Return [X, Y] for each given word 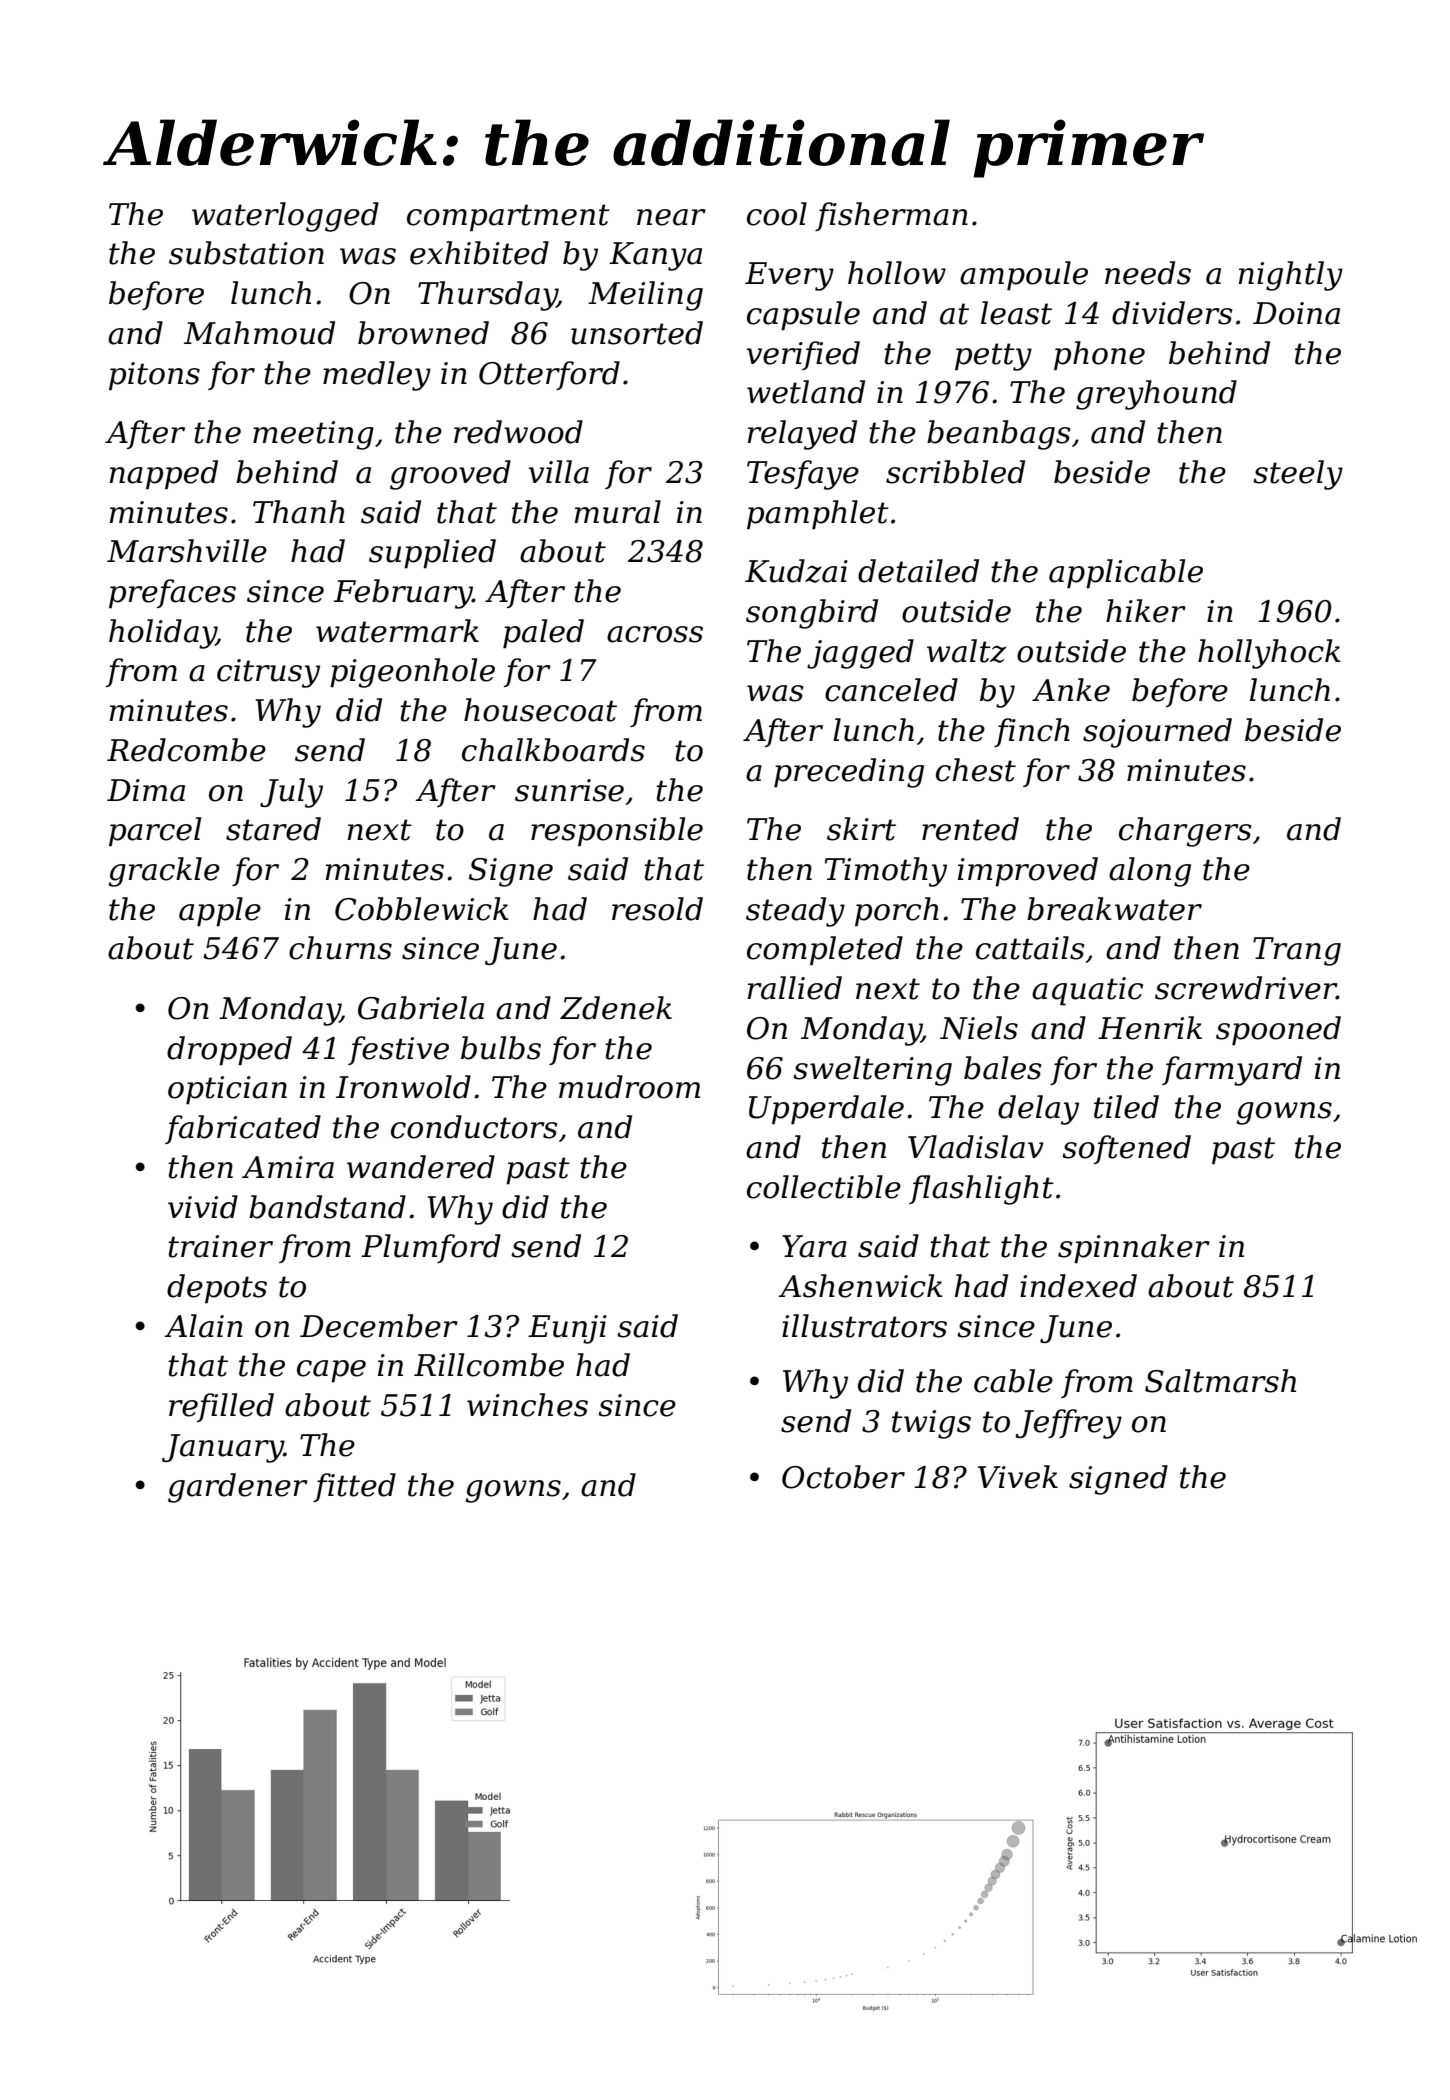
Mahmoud [259, 333]
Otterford [549, 375]
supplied [432, 553]
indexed [1078, 1286]
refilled [221, 1407]
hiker [1146, 611]
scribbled [955, 472]
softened [1126, 1149]
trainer [220, 1246]
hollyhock [1269, 654]
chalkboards [553, 750]
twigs [931, 1424]
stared [273, 829]
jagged [860, 654]
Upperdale [826, 1110]
